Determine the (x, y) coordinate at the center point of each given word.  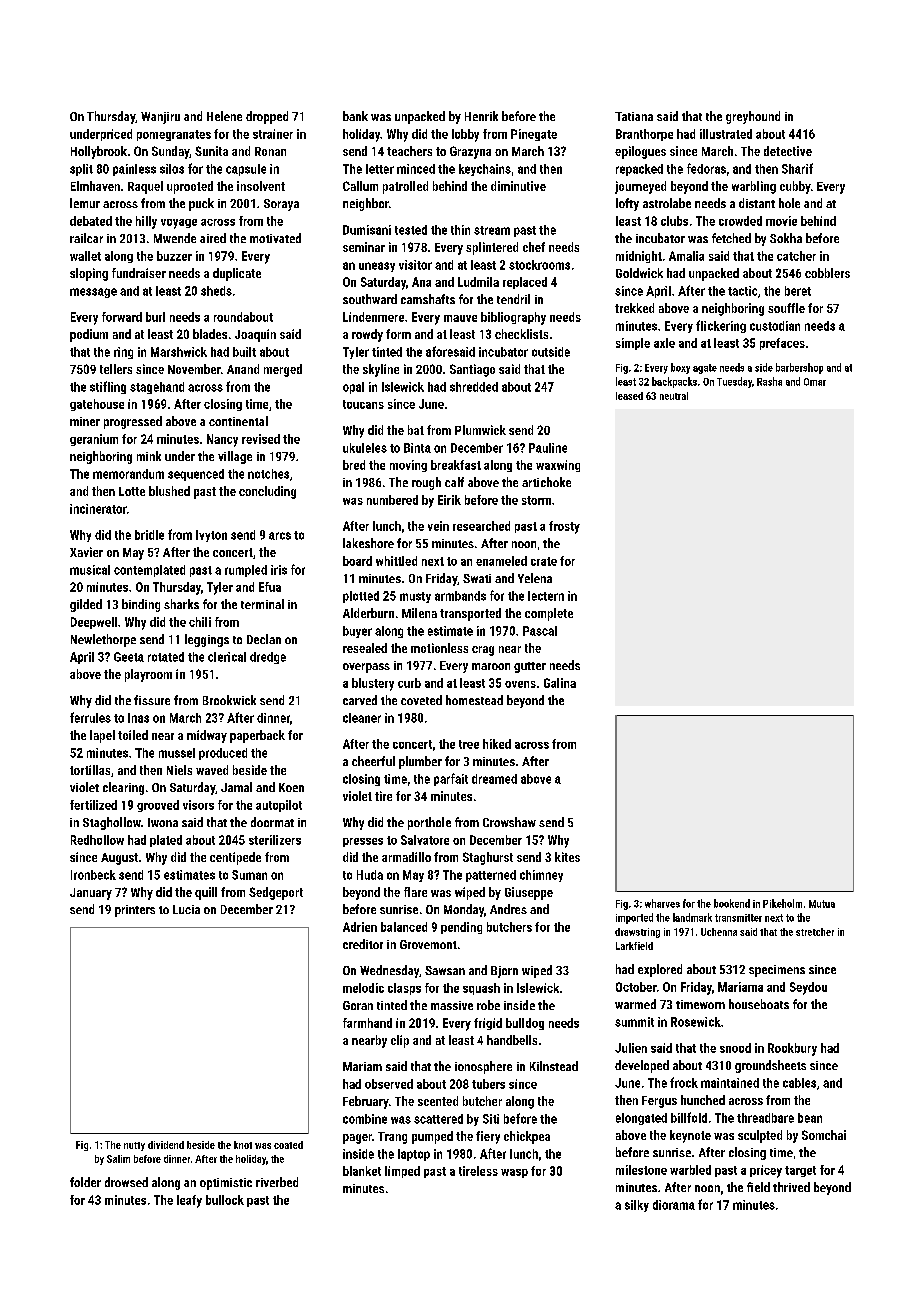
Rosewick (696, 1022)
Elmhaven (95, 186)
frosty (564, 527)
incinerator (98, 509)
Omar (815, 382)
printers (135, 911)
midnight (639, 257)
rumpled (246, 571)
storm (536, 500)
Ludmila (478, 282)
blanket (362, 1171)
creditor (363, 944)
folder (85, 1182)
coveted (421, 700)
